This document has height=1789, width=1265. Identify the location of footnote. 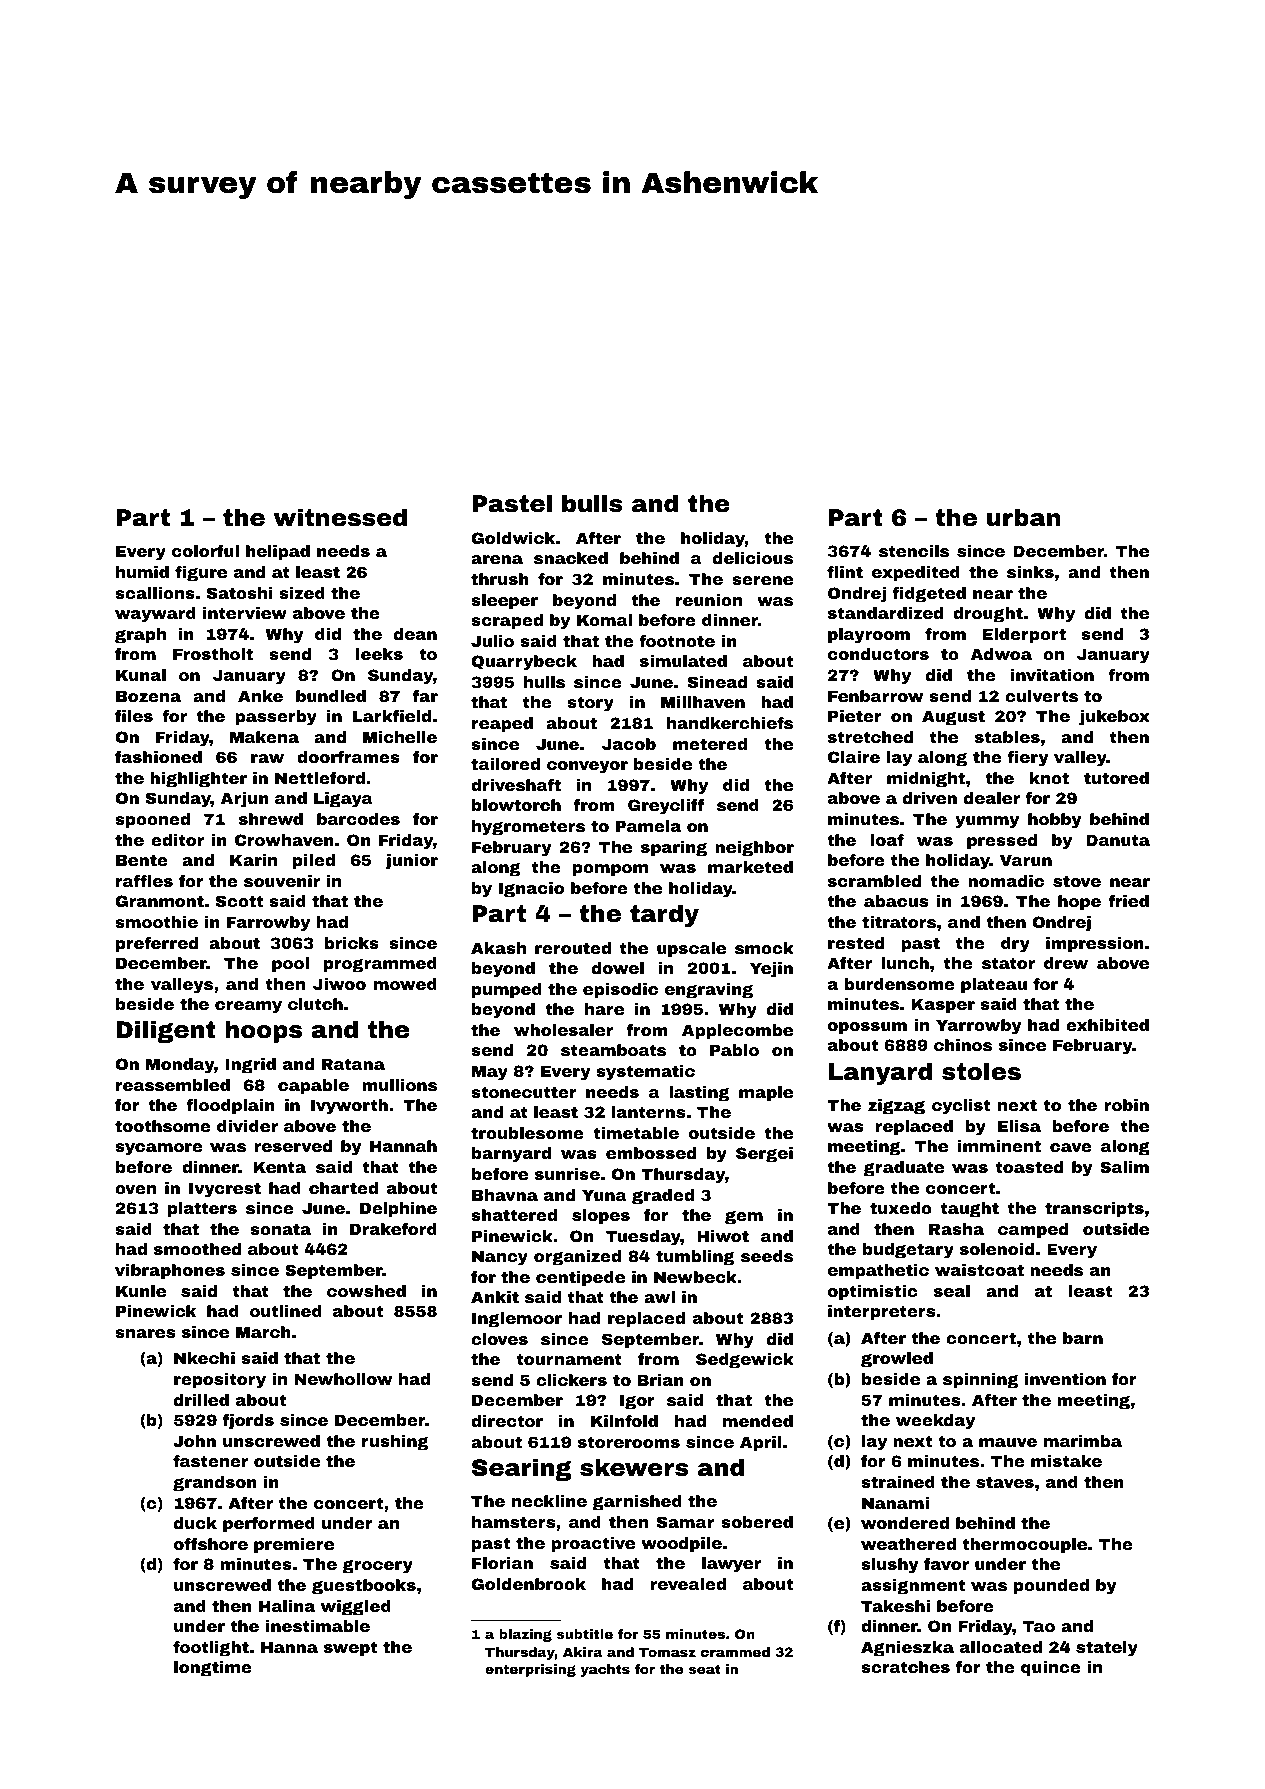
(677, 641).
